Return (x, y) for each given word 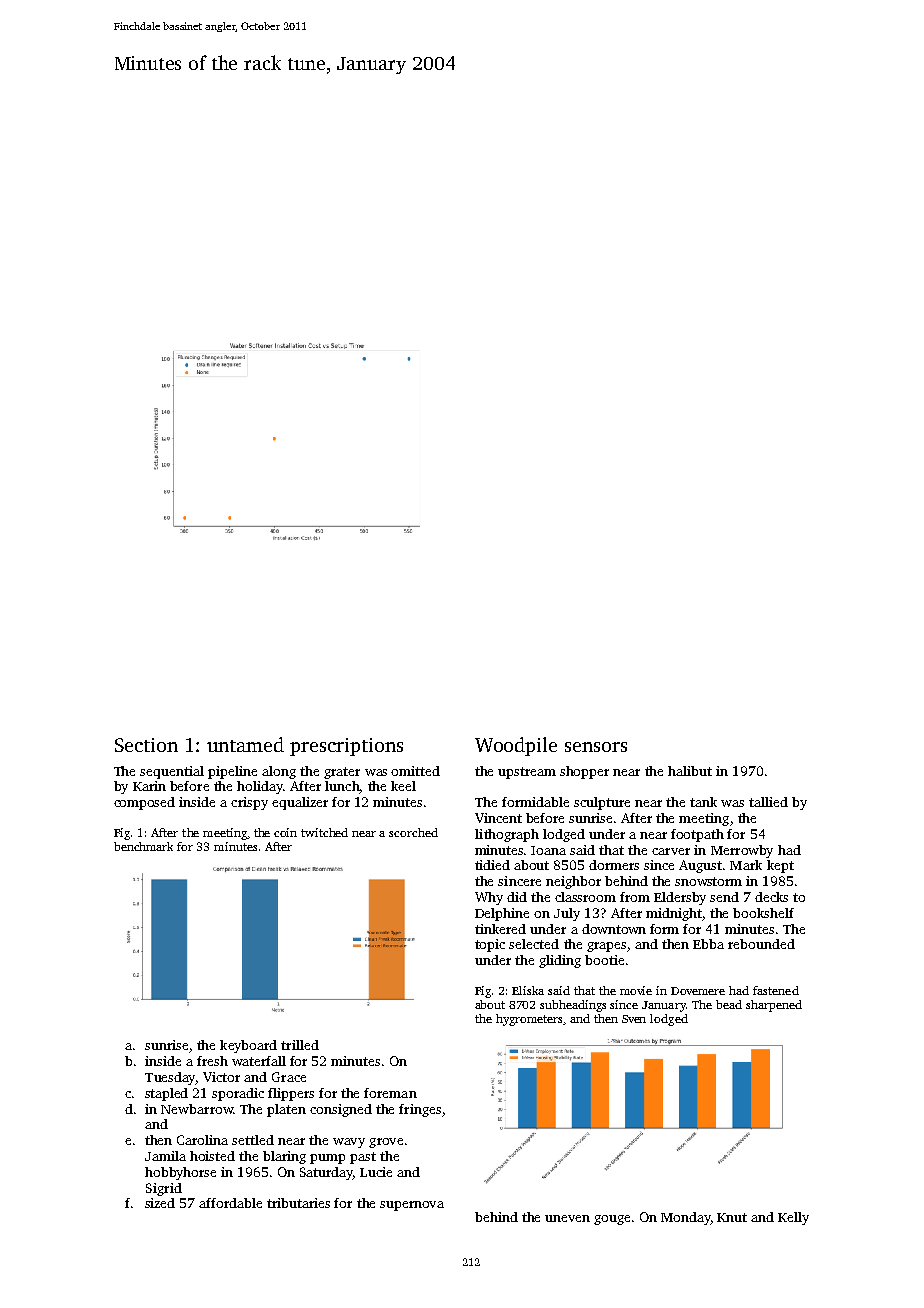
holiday (260, 787)
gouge (612, 1220)
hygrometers (529, 1020)
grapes (606, 947)
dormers (614, 865)
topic (490, 945)
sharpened (774, 1006)
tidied (492, 865)
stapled (166, 1094)
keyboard (248, 1046)
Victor (221, 1077)
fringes (420, 1110)
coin (285, 832)
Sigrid (164, 1189)
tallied (768, 802)
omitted (415, 771)
